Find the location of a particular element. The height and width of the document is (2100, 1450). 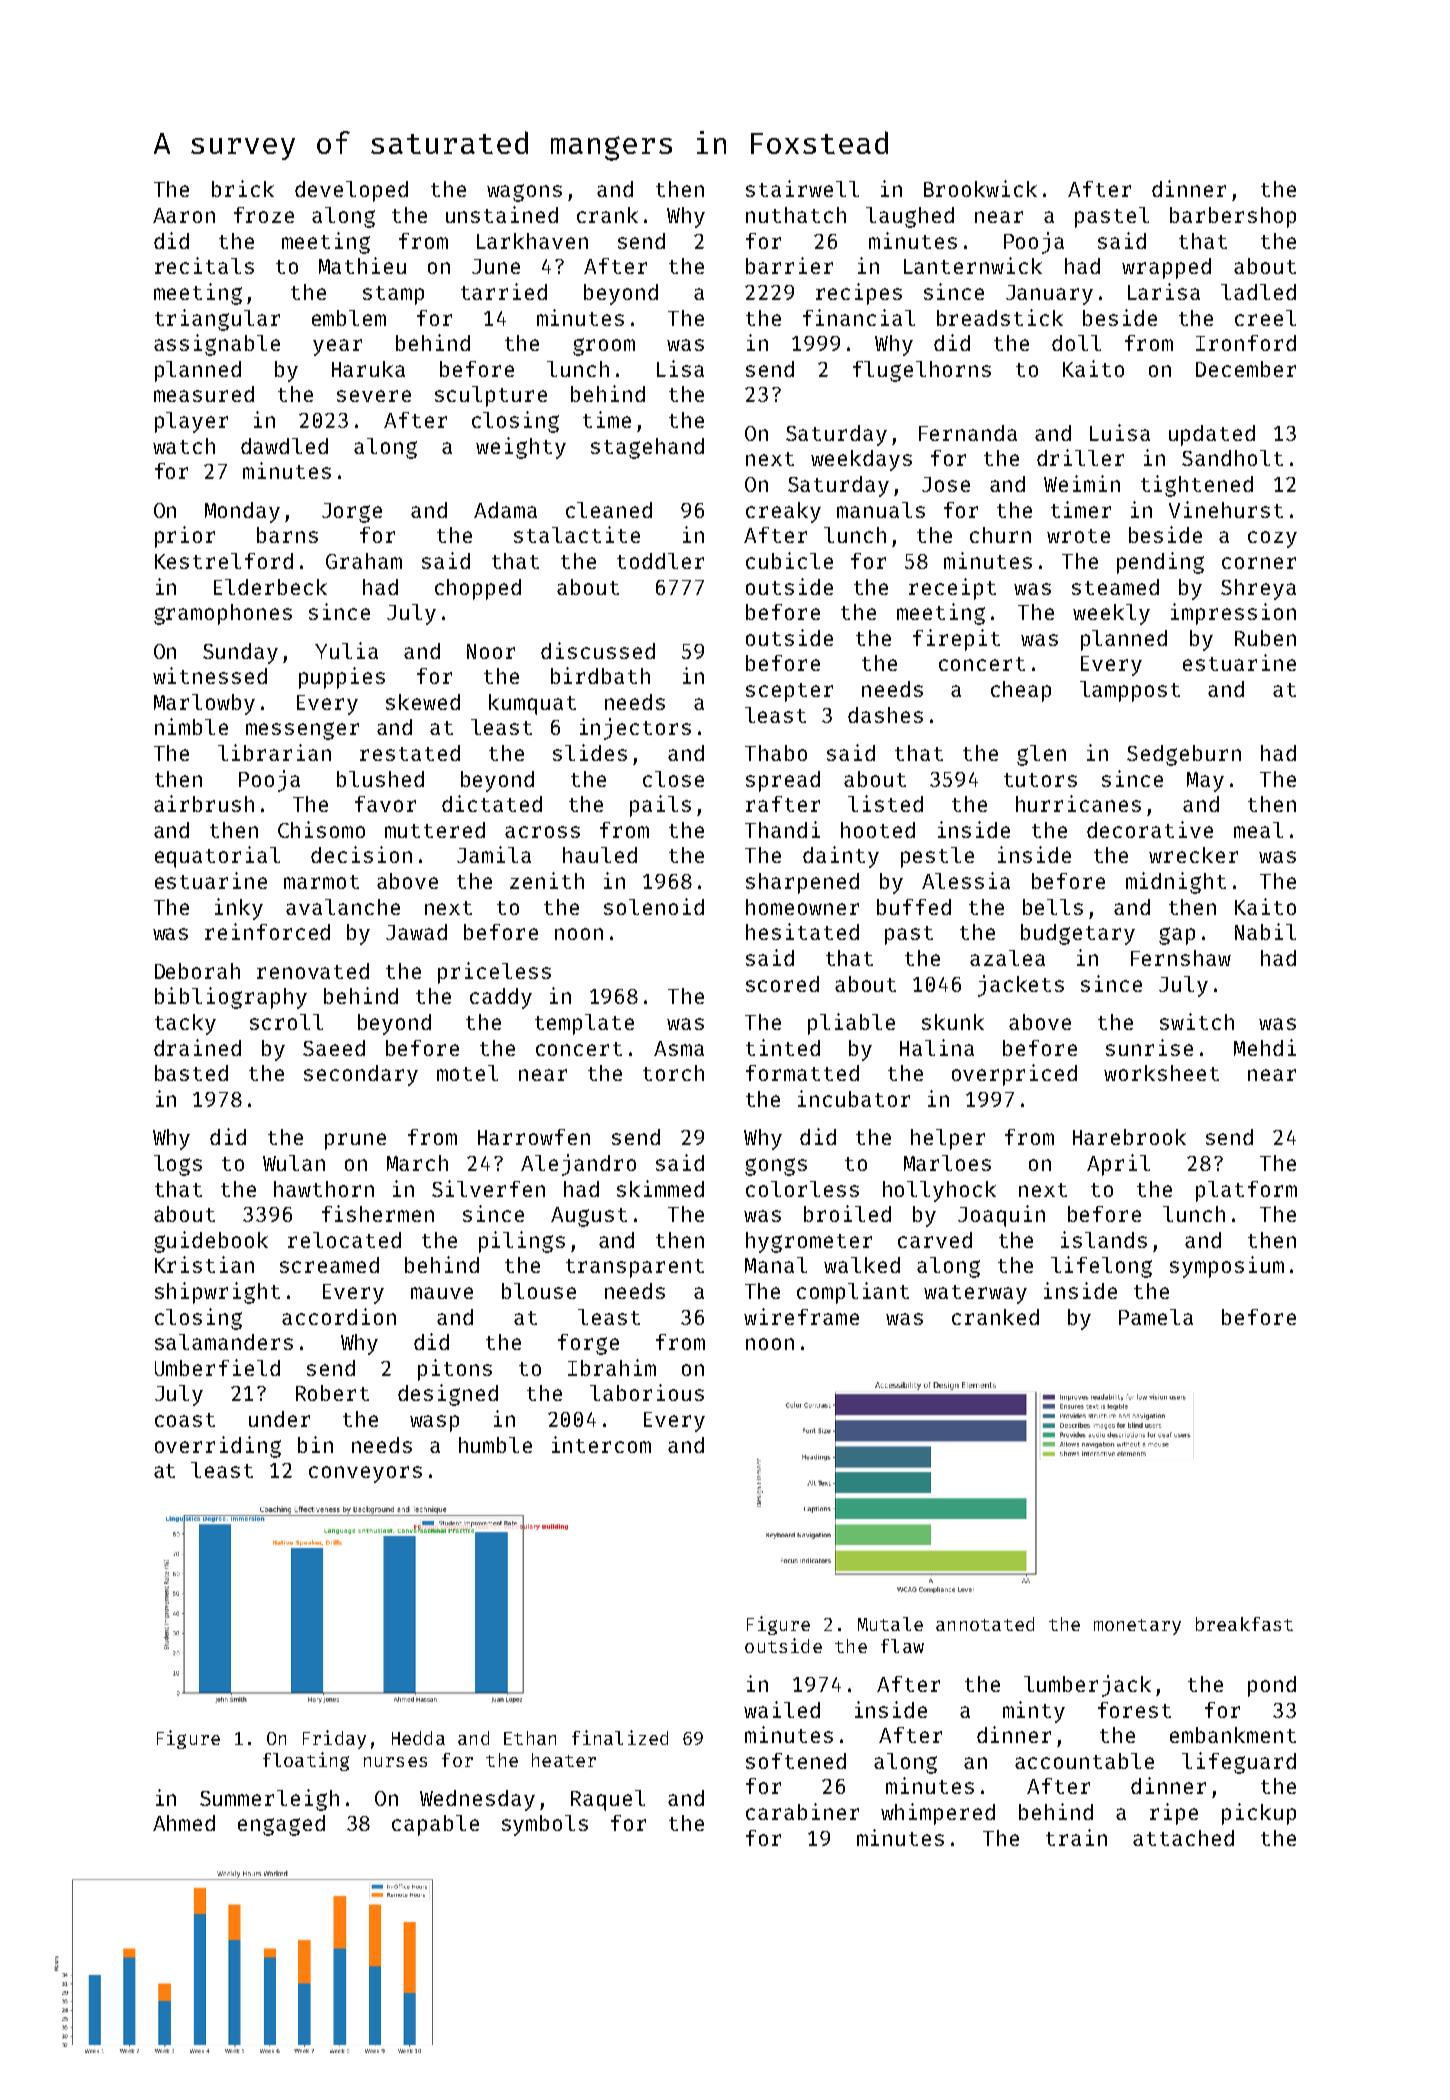

coast is located at coordinates (185, 1420).
